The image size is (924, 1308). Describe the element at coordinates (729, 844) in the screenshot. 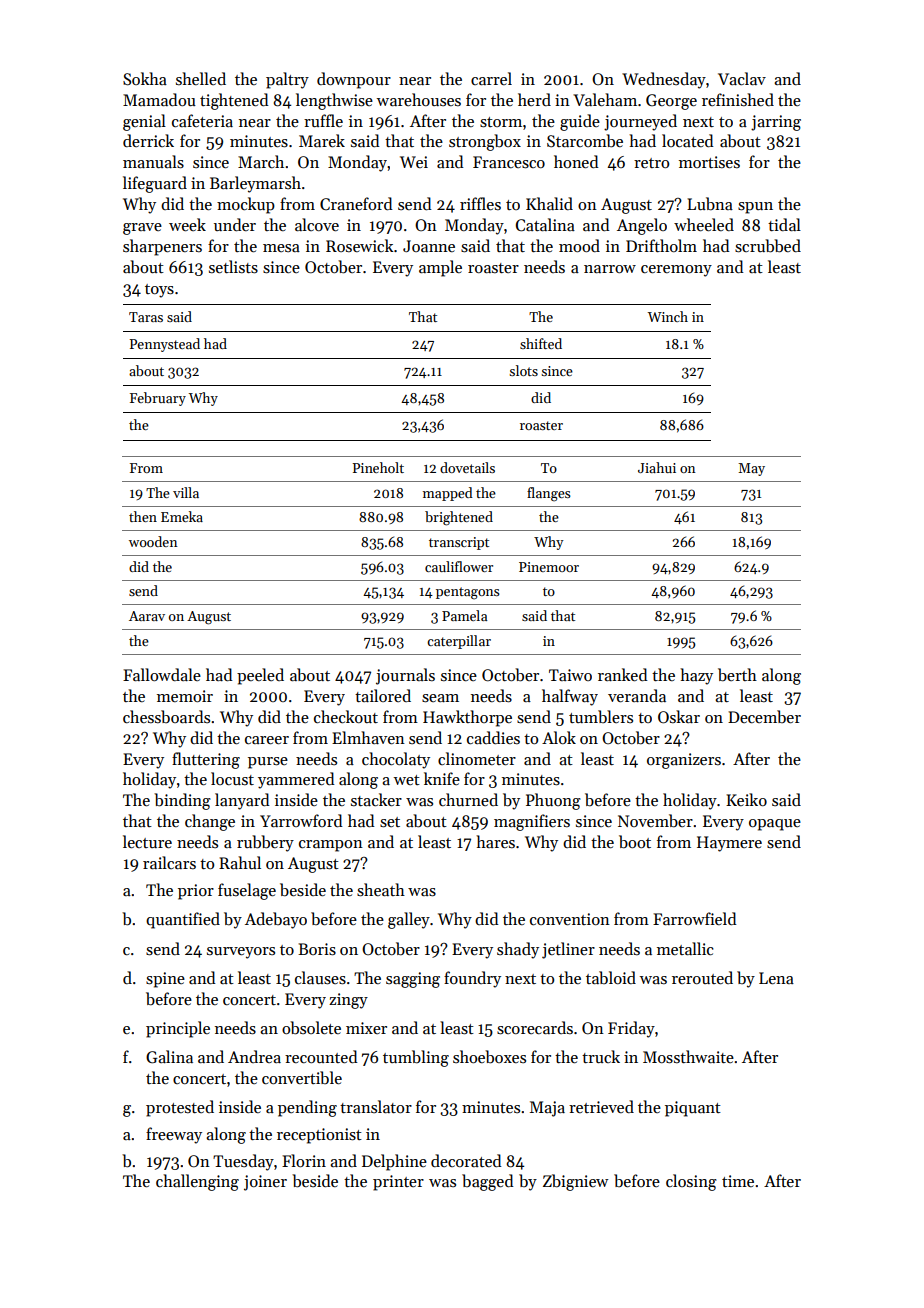

I see `Haymere` at that location.
